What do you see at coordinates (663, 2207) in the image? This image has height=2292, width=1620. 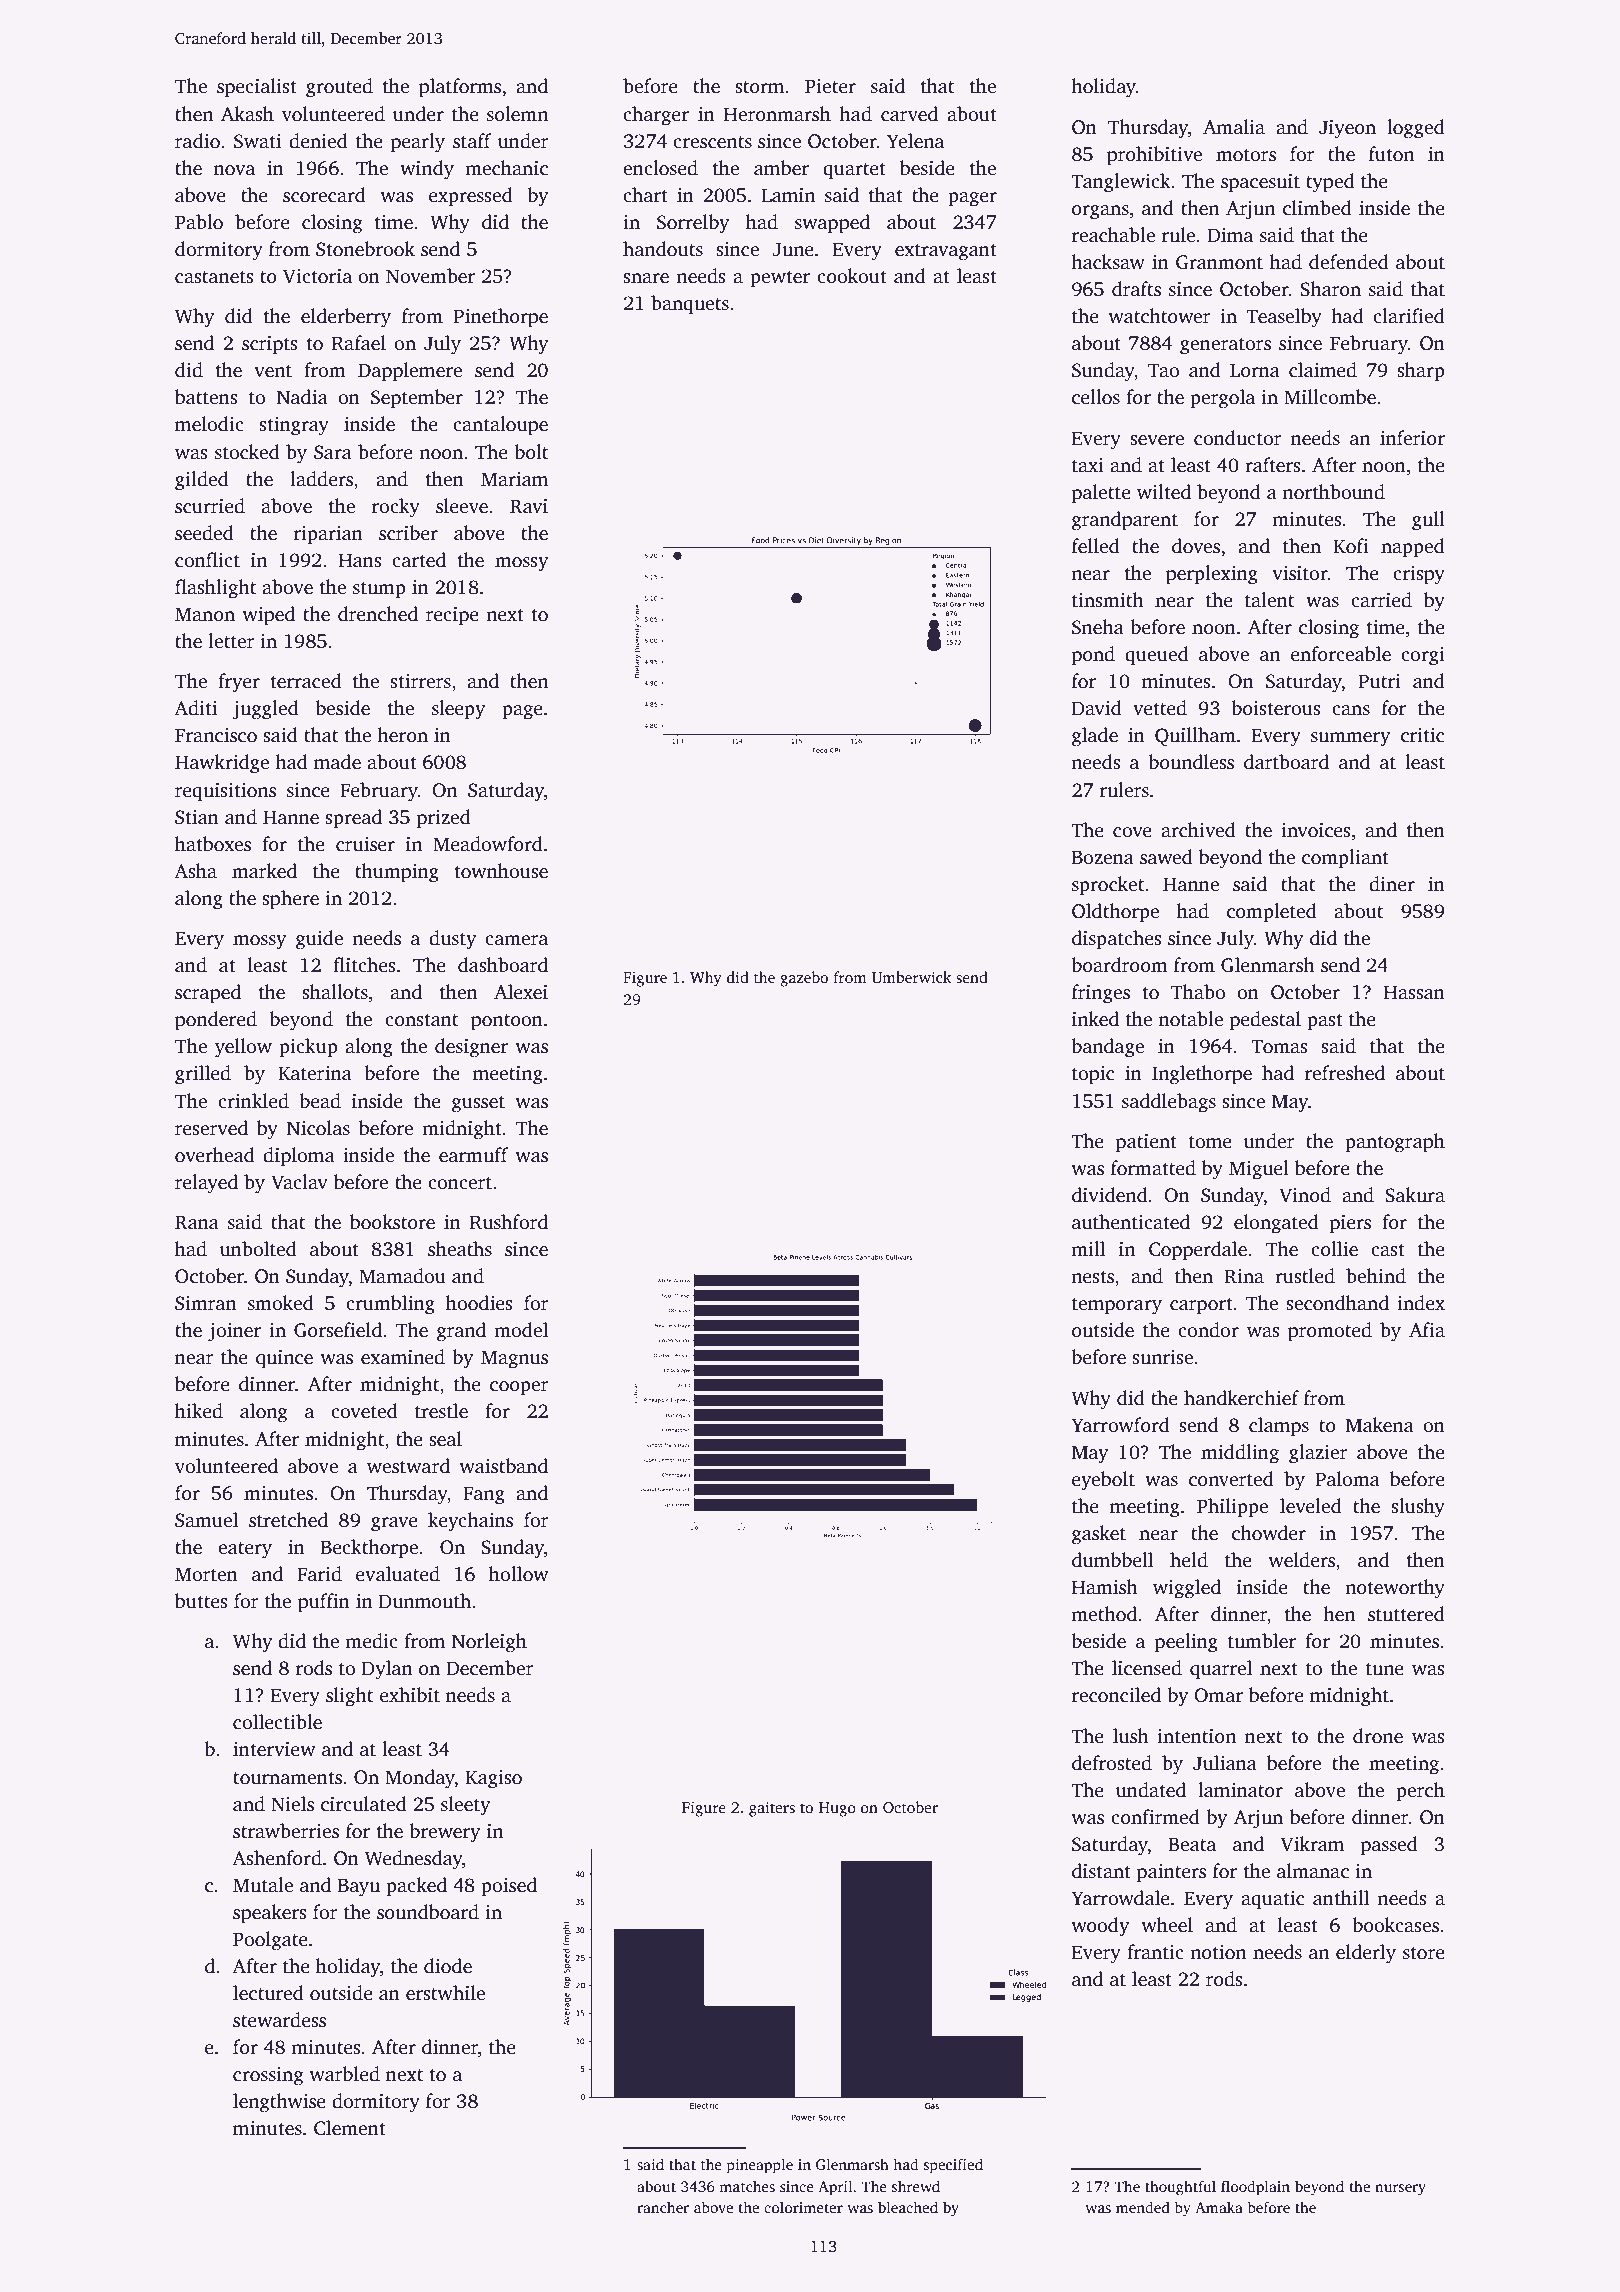 I see `rancher` at bounding box center [663, 2207].
